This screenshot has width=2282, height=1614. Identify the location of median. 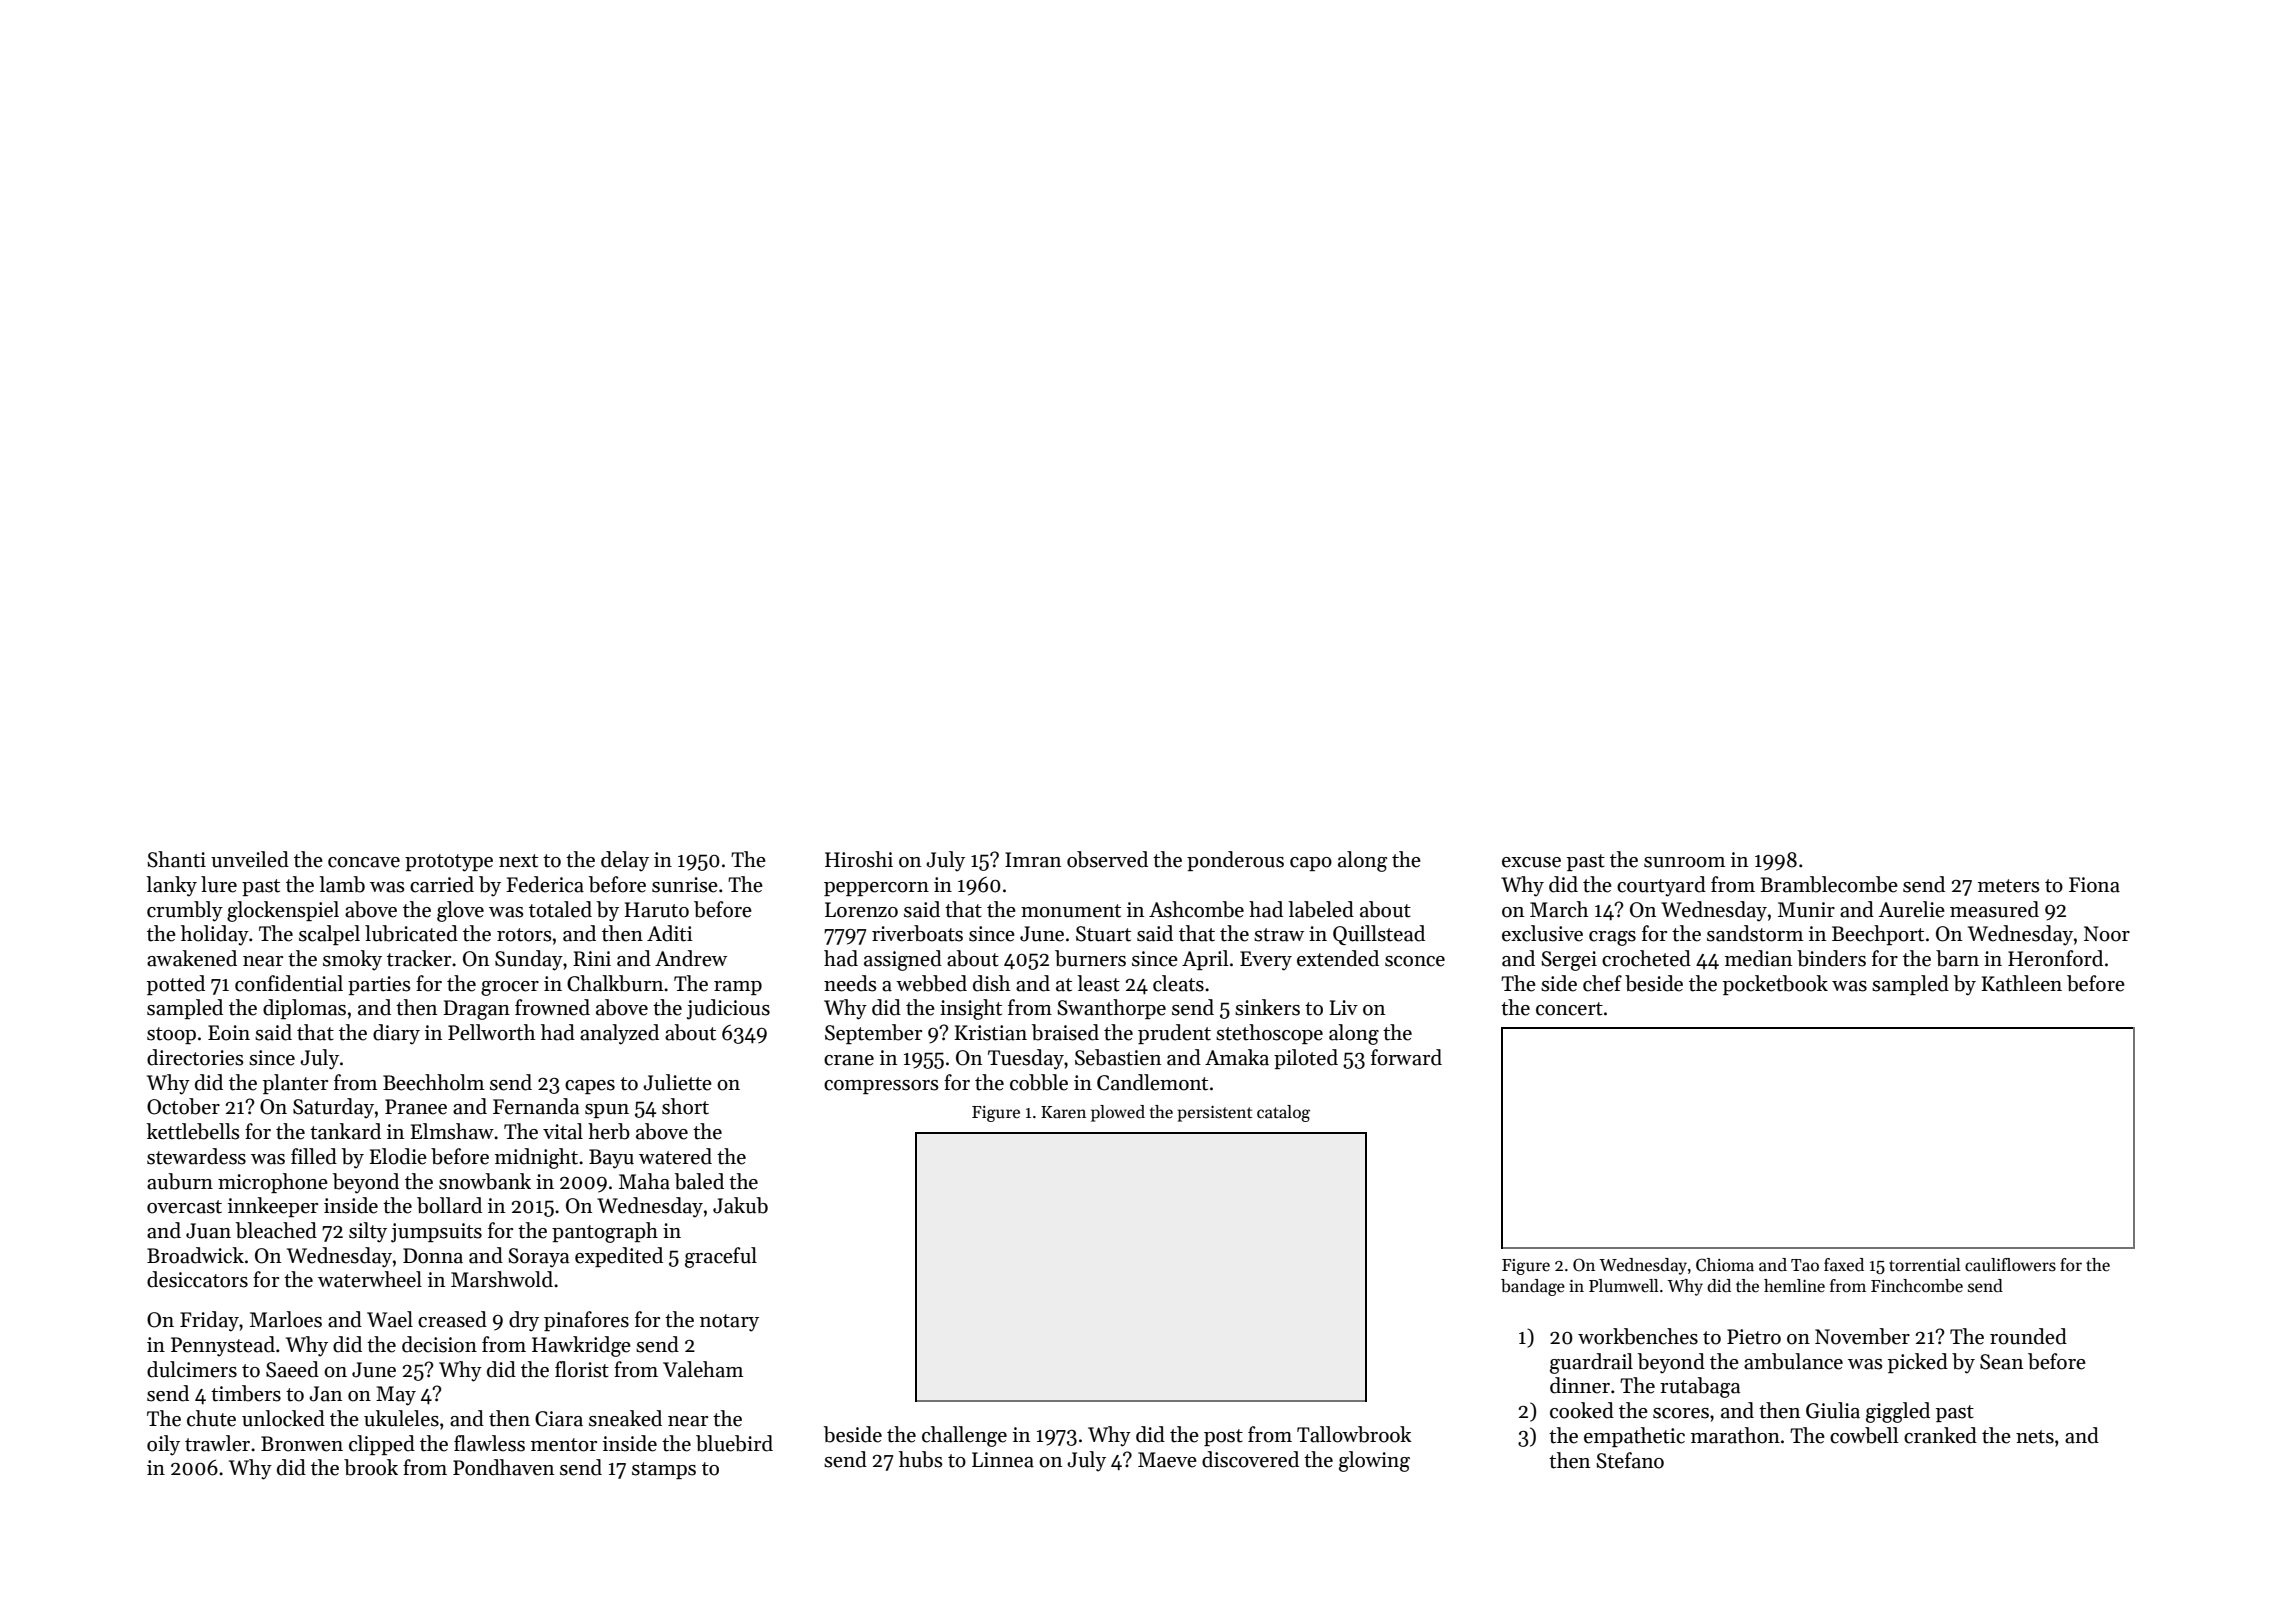
(1758, 958).
